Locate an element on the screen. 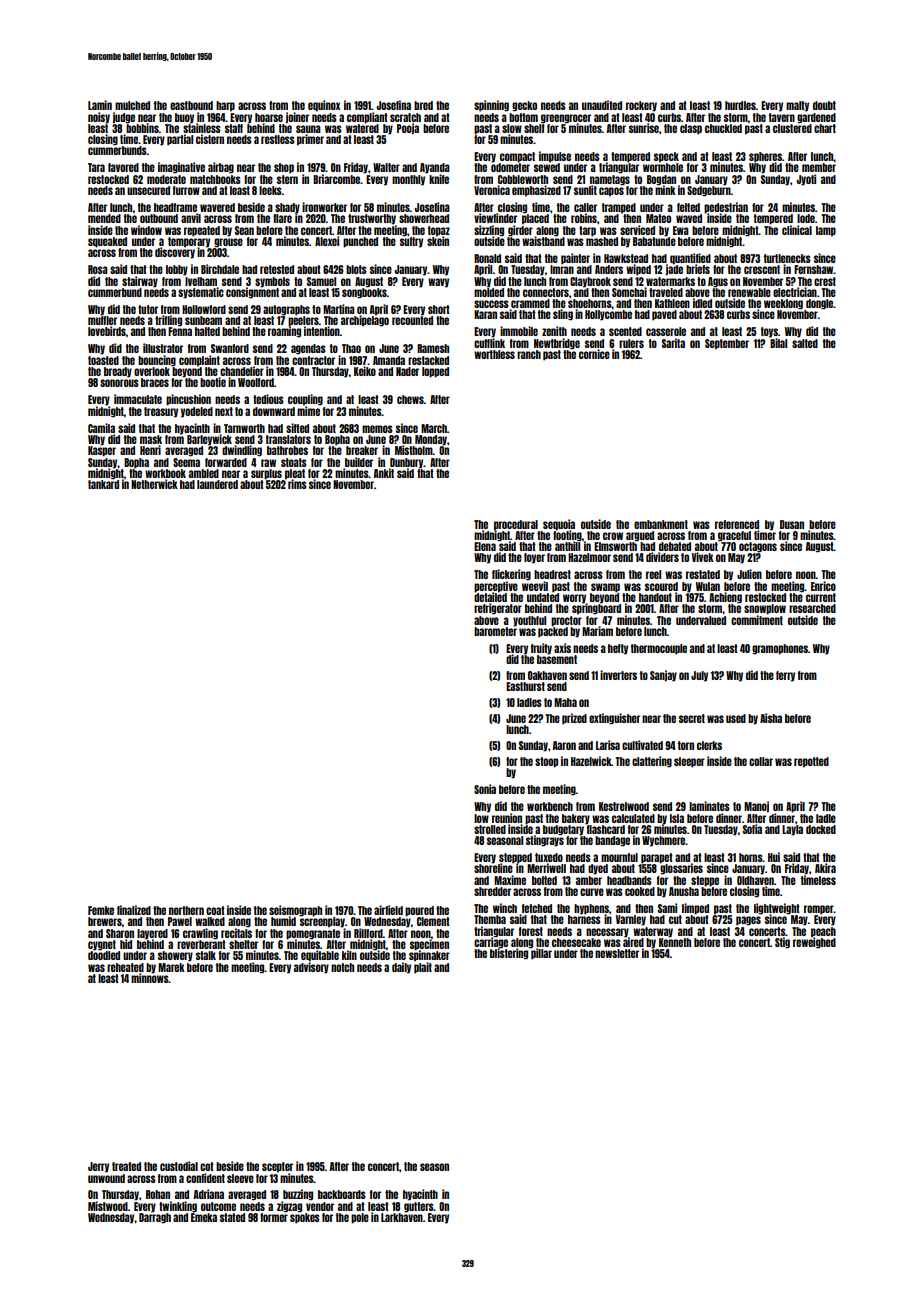 This screenshot has width=924, height=1308. snowplow is located at coordinates (765, 609).
